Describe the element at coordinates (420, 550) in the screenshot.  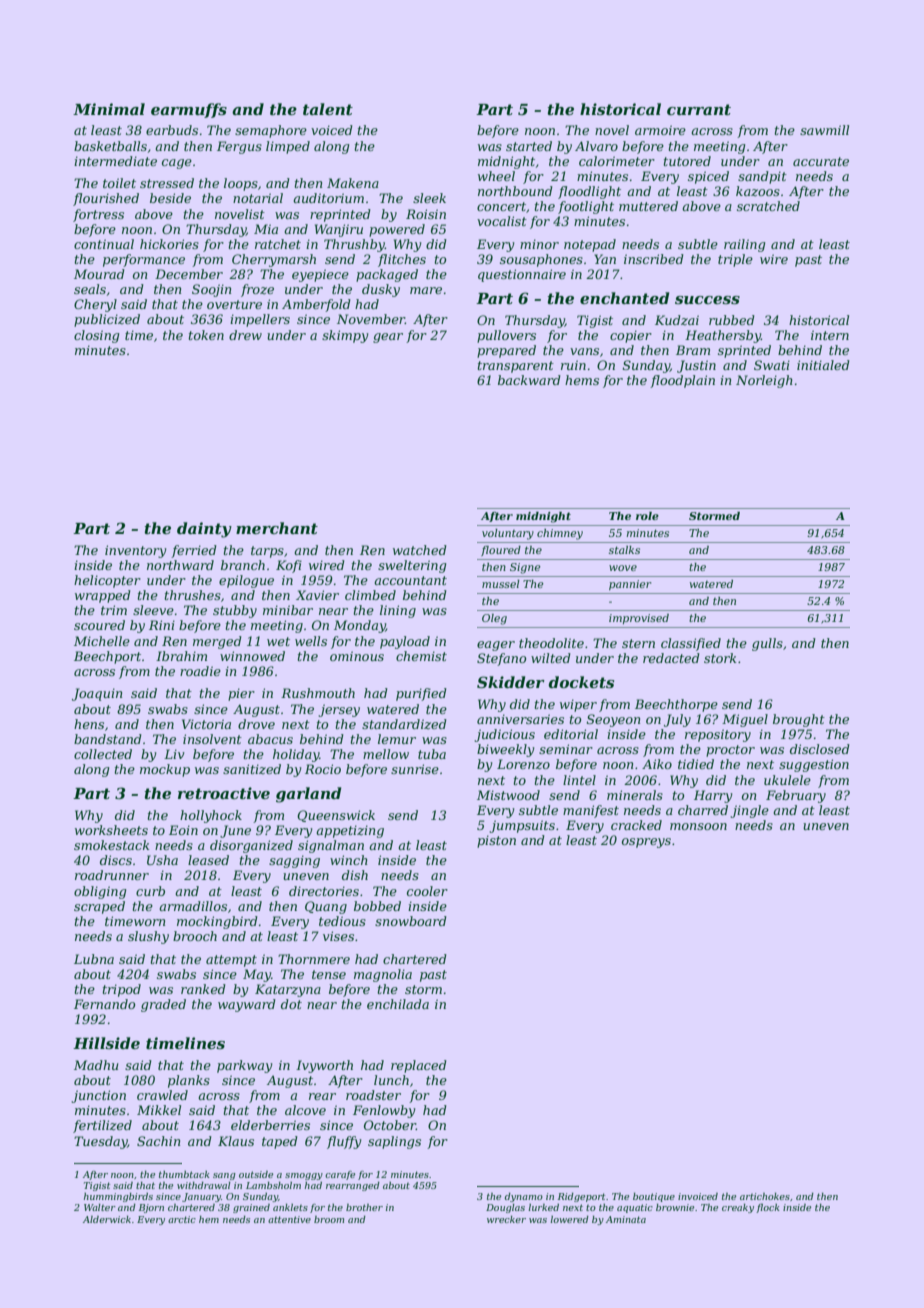
I see `watched` at that location.
